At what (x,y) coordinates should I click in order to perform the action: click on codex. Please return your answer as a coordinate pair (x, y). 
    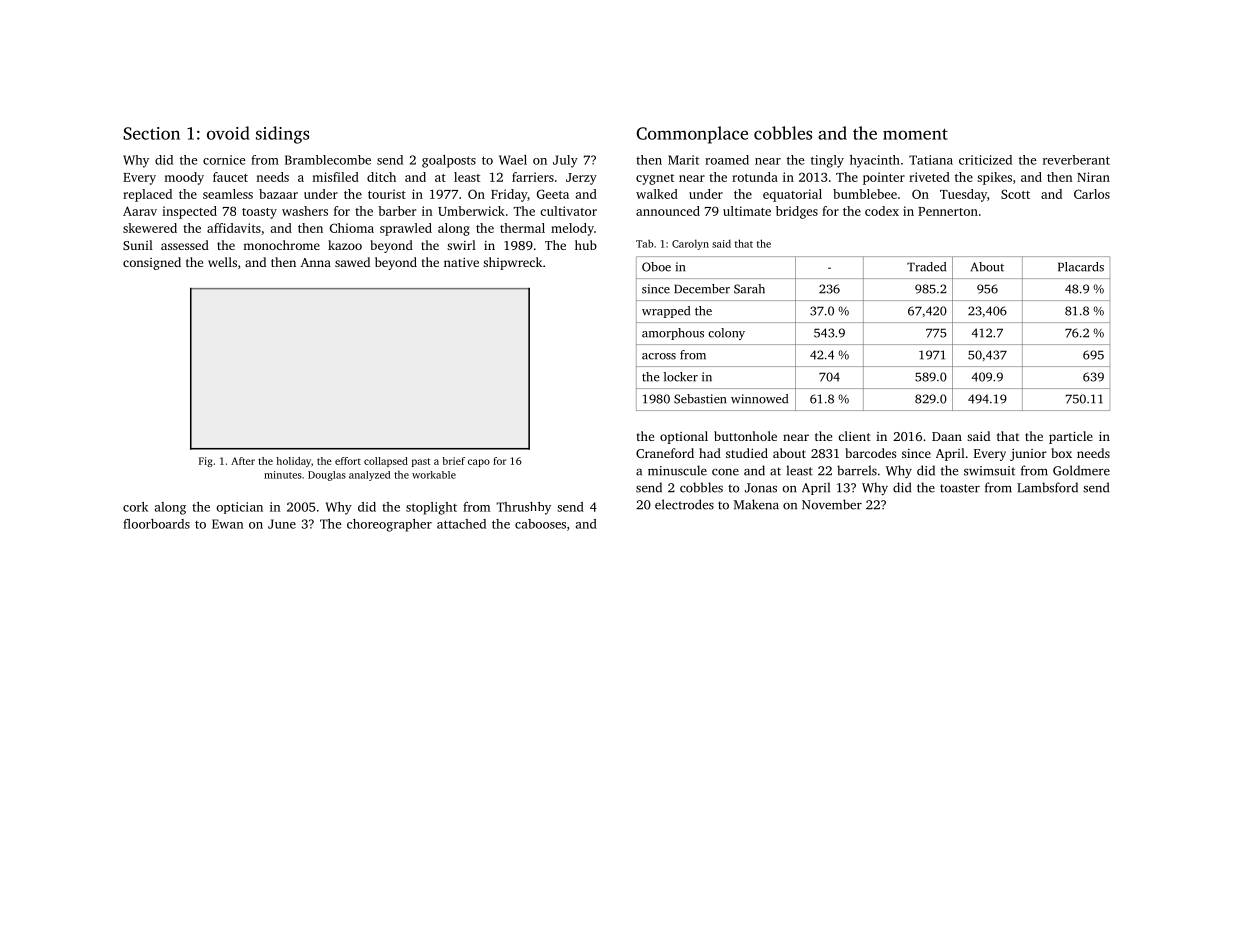
    Looking at the image, I should click on (882, 211).
